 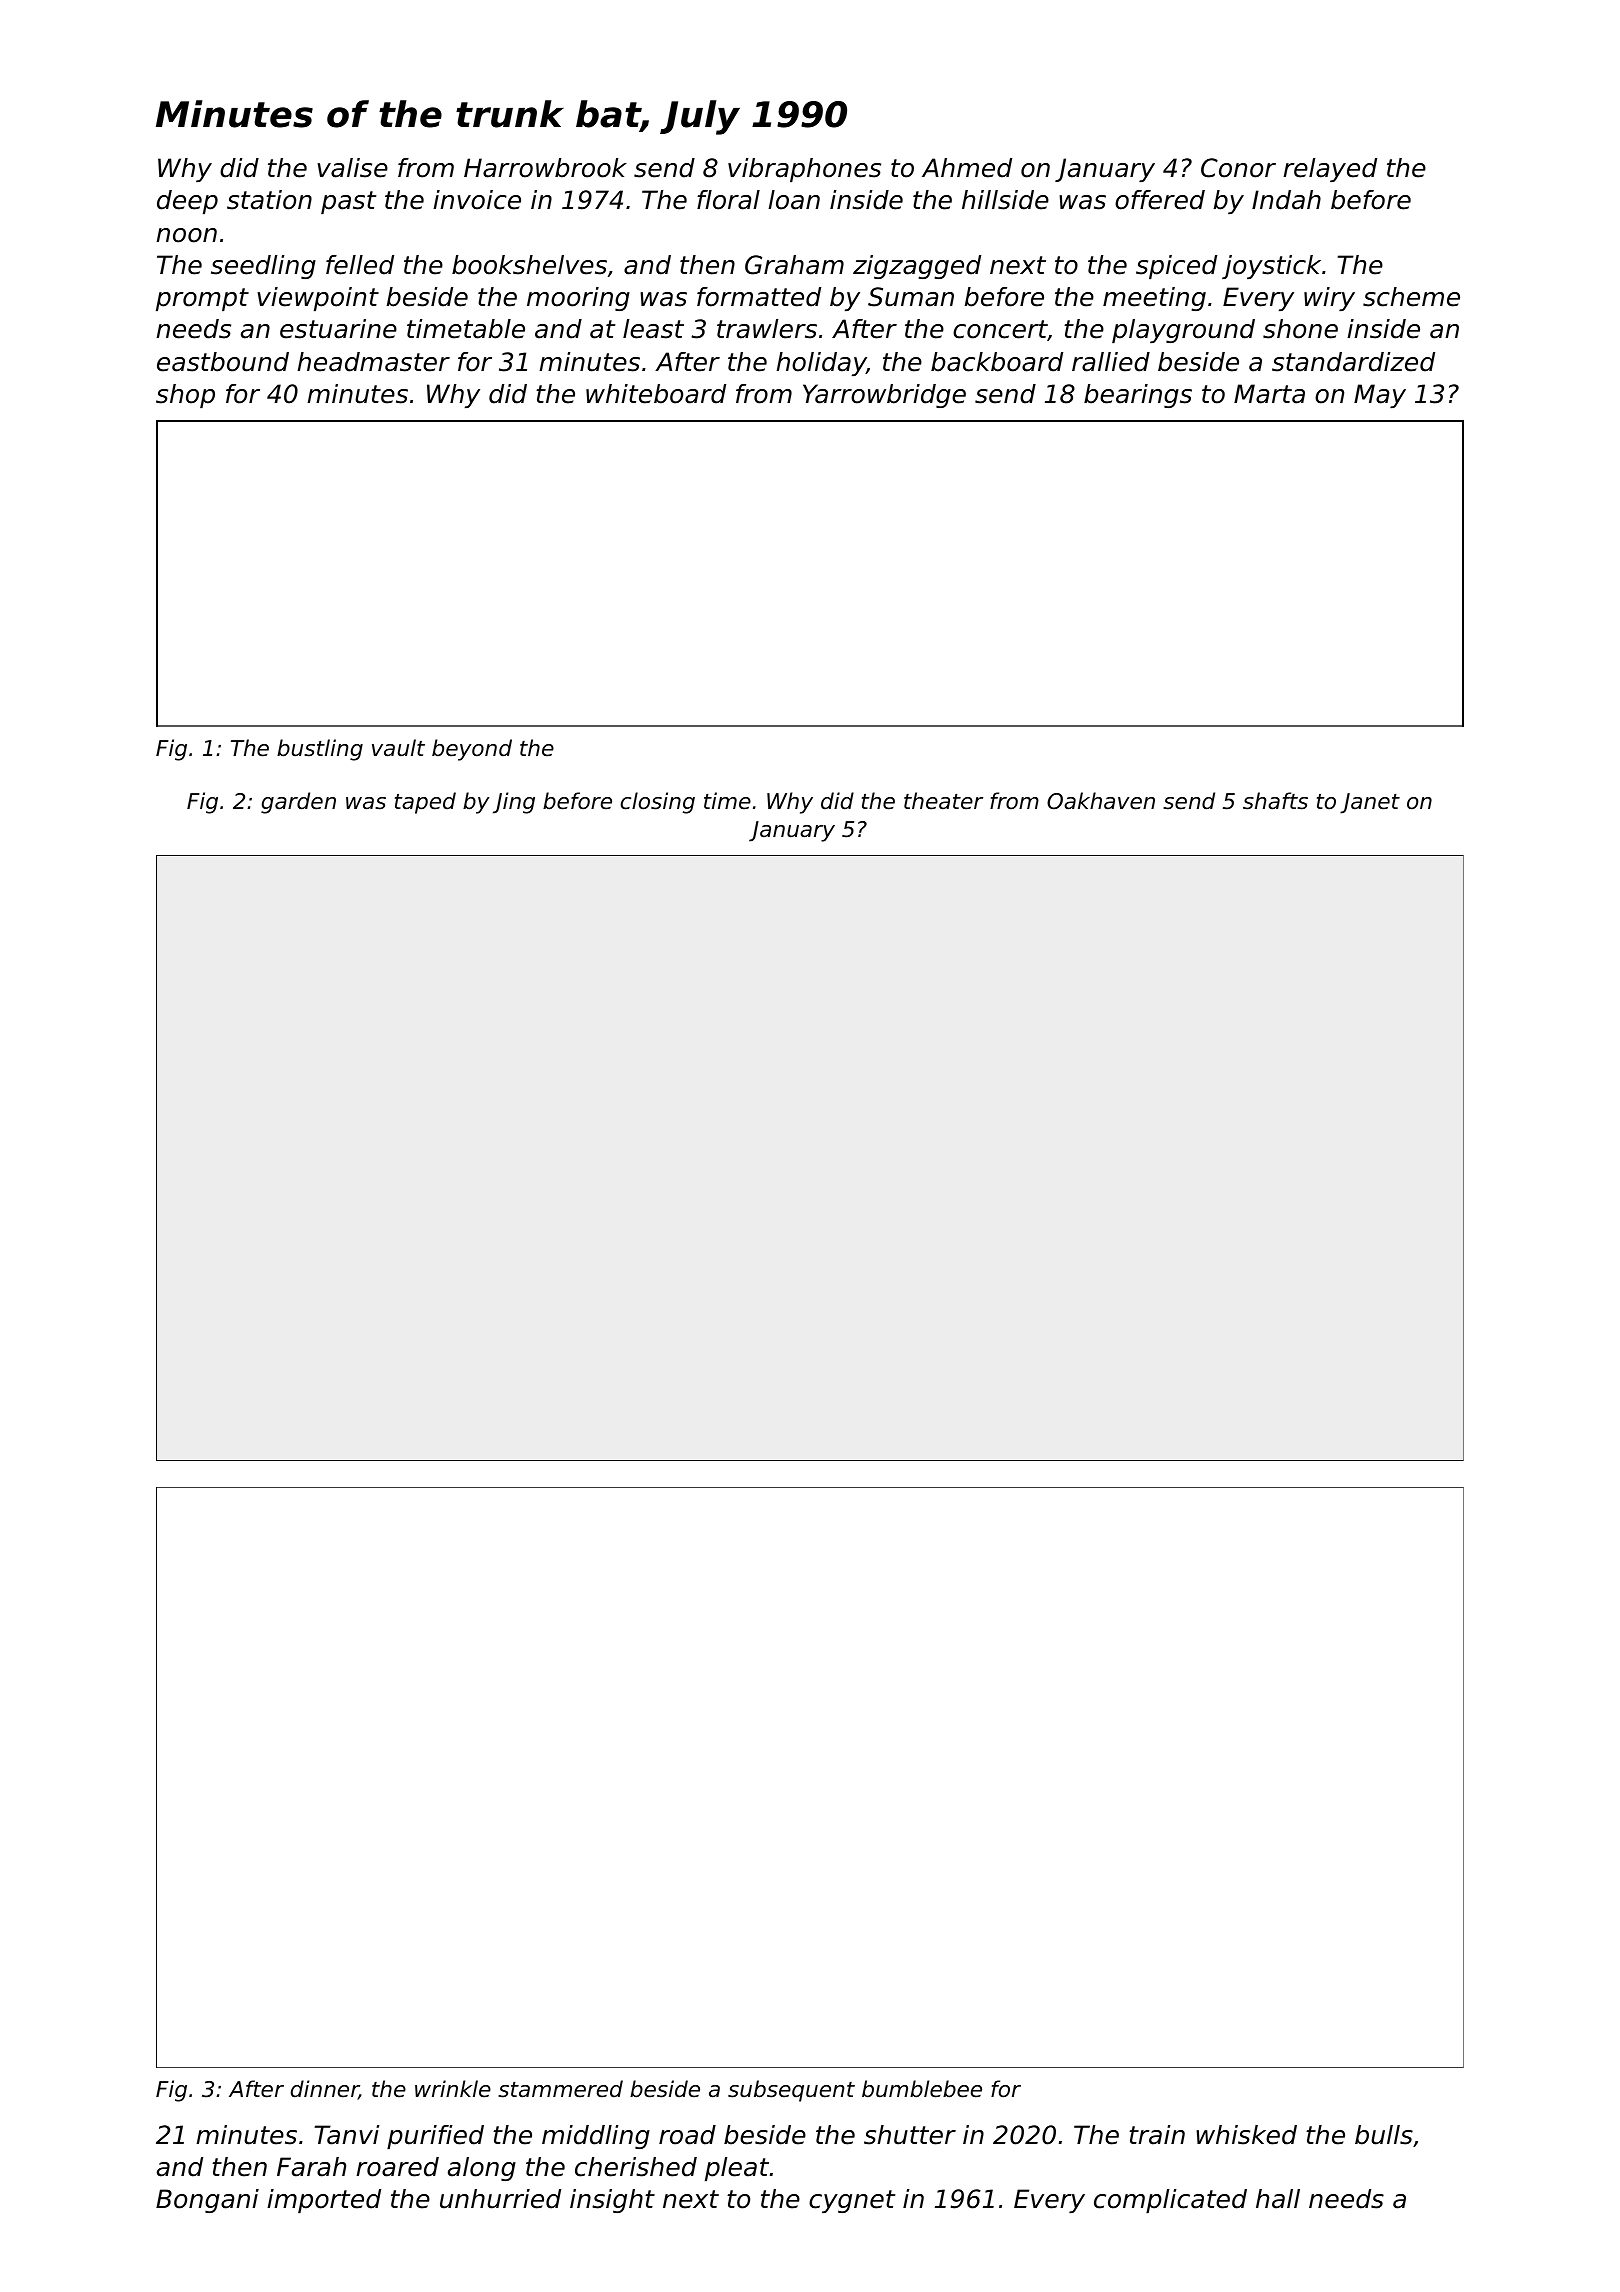 What do you see at coordinates (1330, 170) in the screenshot?
I see `relayed` at bounding box center [1330, 170].
